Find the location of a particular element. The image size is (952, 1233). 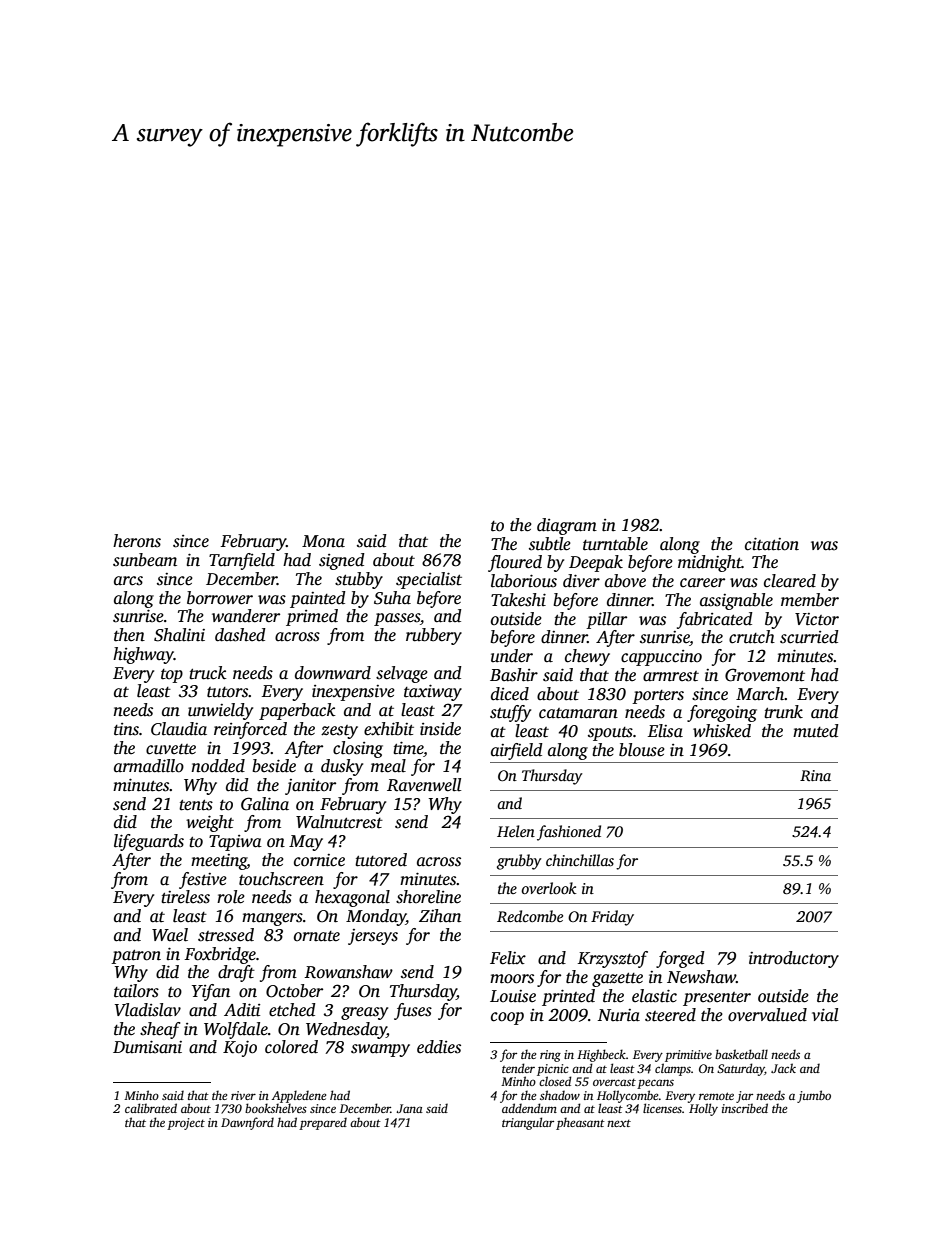

Mona is located at coordinates (323, 541).
